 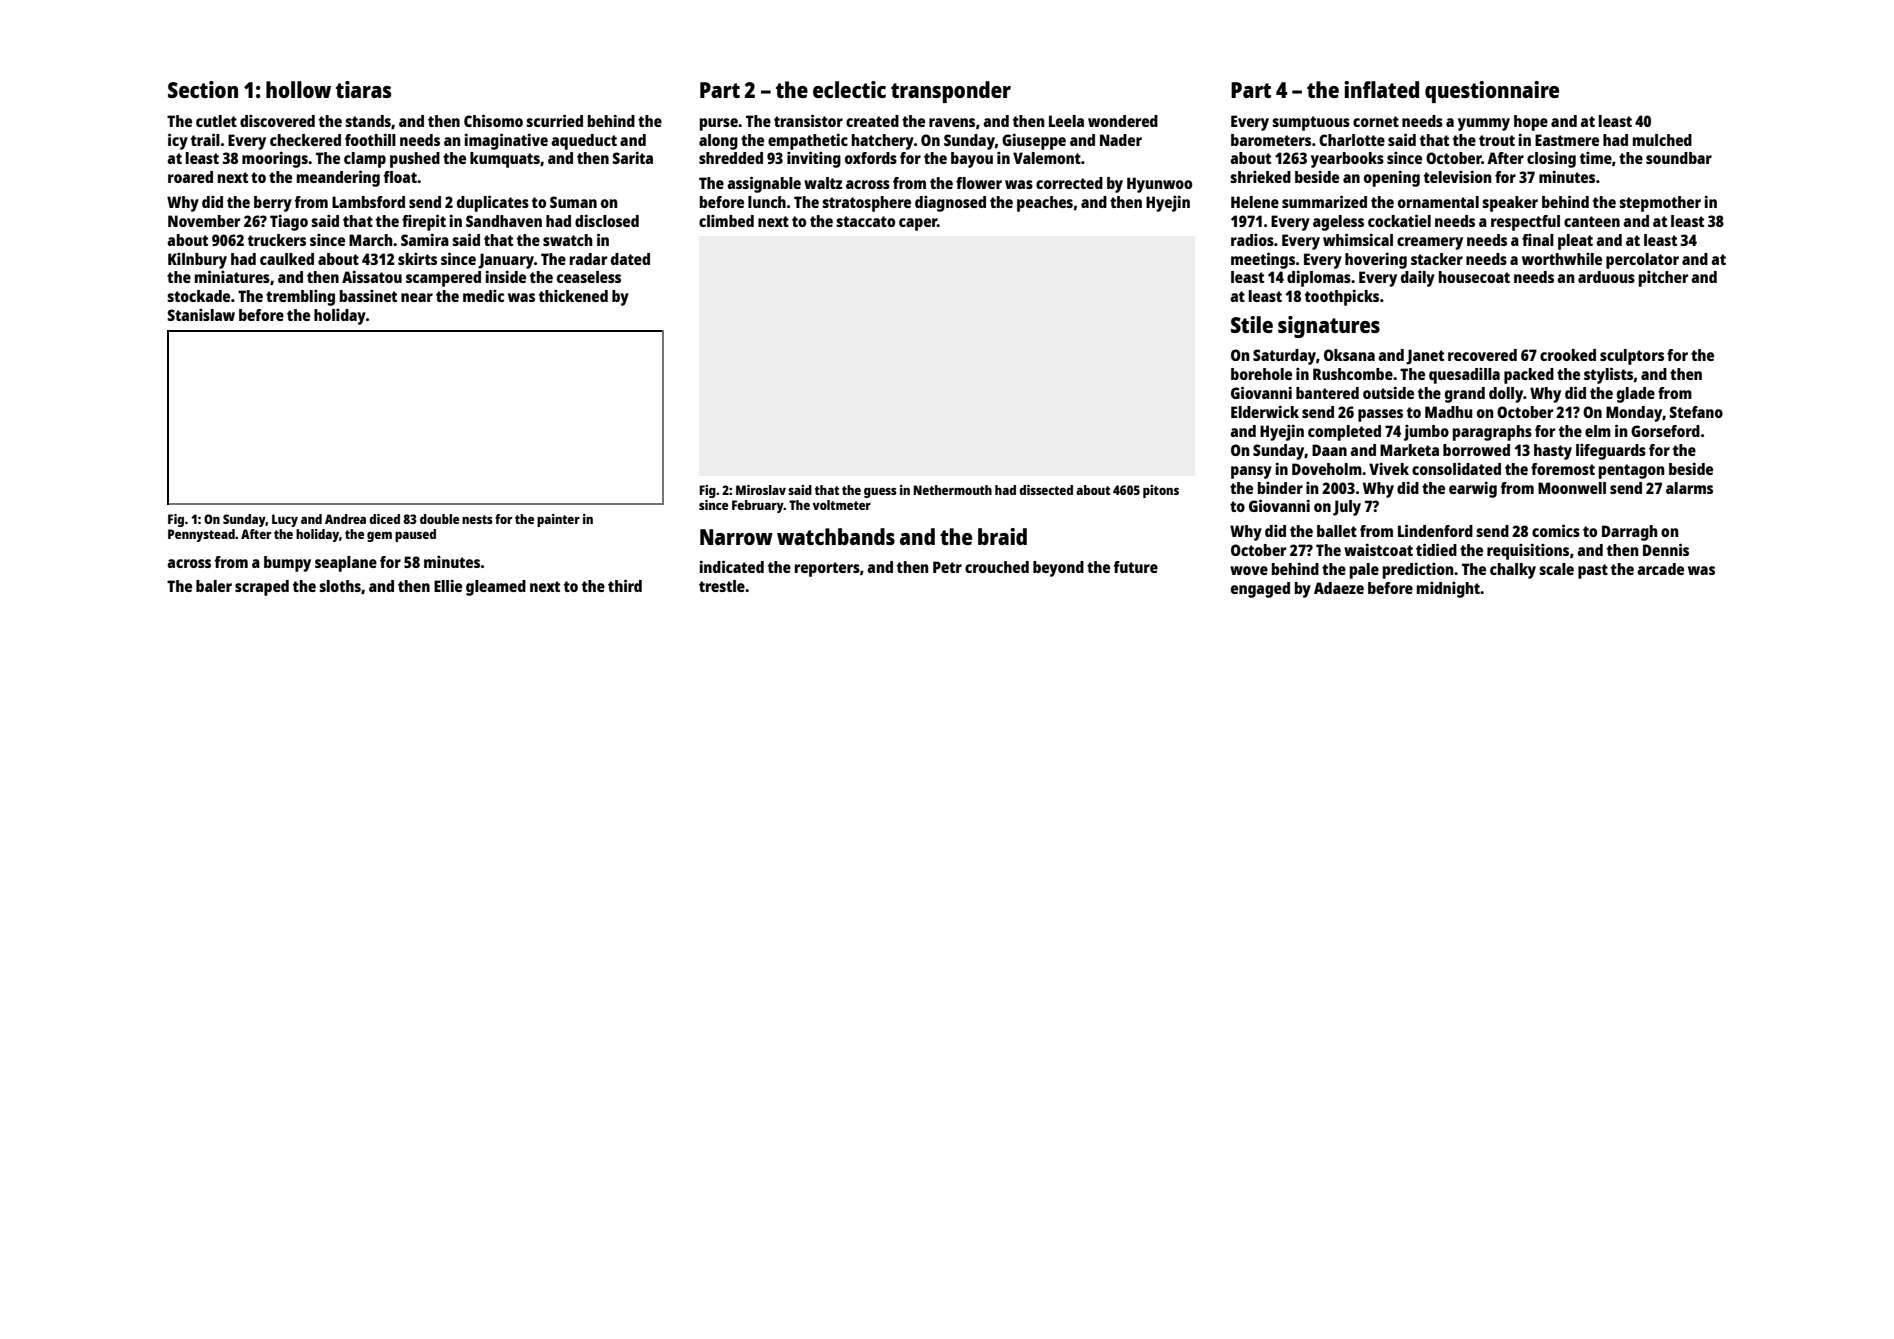 What do you see at coordinates (1002, 536) in the screenshot?
I see `braid` at bounding box center [1002, 536].
